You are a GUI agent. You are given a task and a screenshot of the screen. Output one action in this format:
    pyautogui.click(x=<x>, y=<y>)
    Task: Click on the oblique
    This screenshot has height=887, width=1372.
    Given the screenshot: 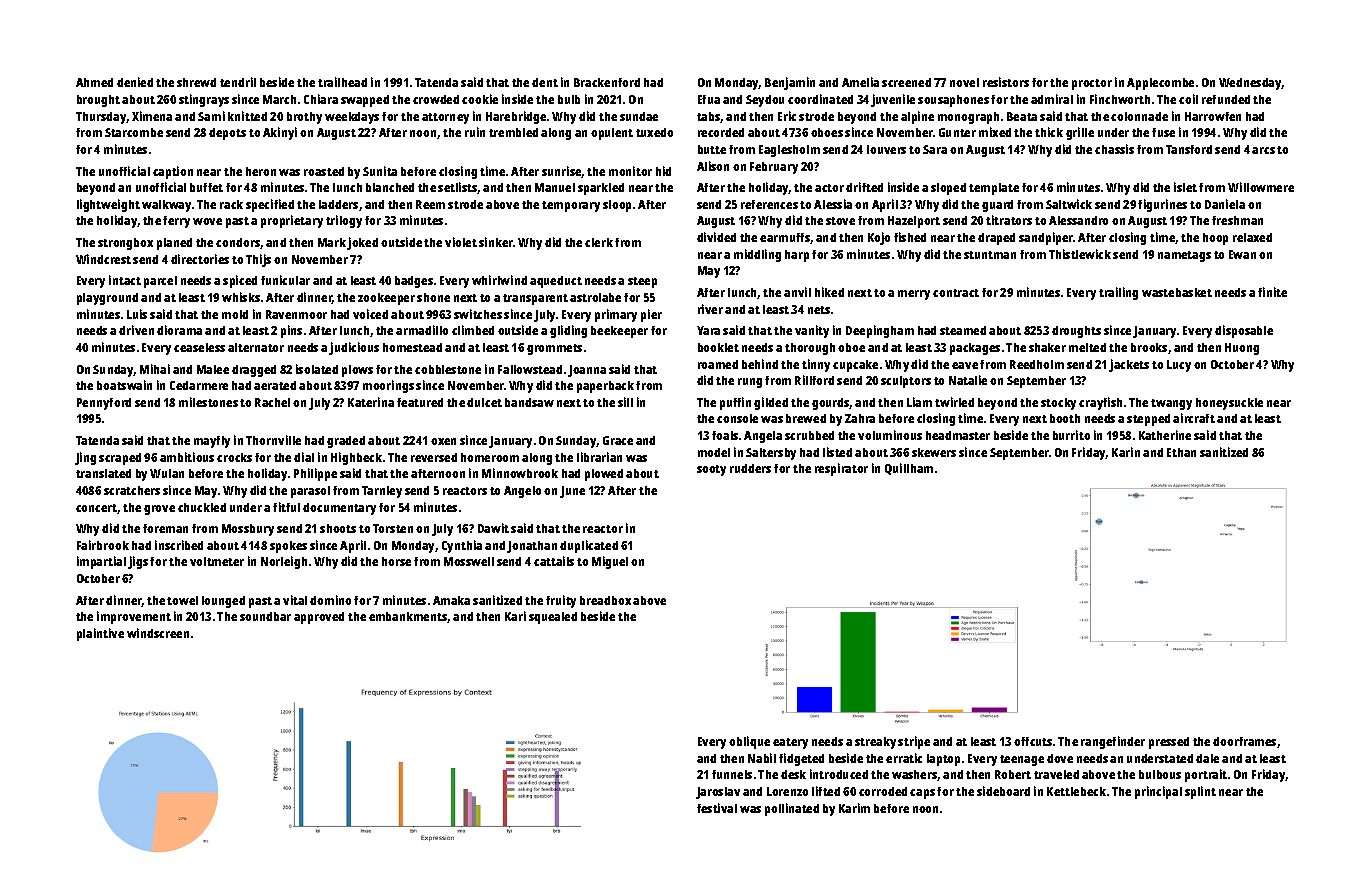 What is the action you would take?
    pyautogui.click(x=749, y=742)
